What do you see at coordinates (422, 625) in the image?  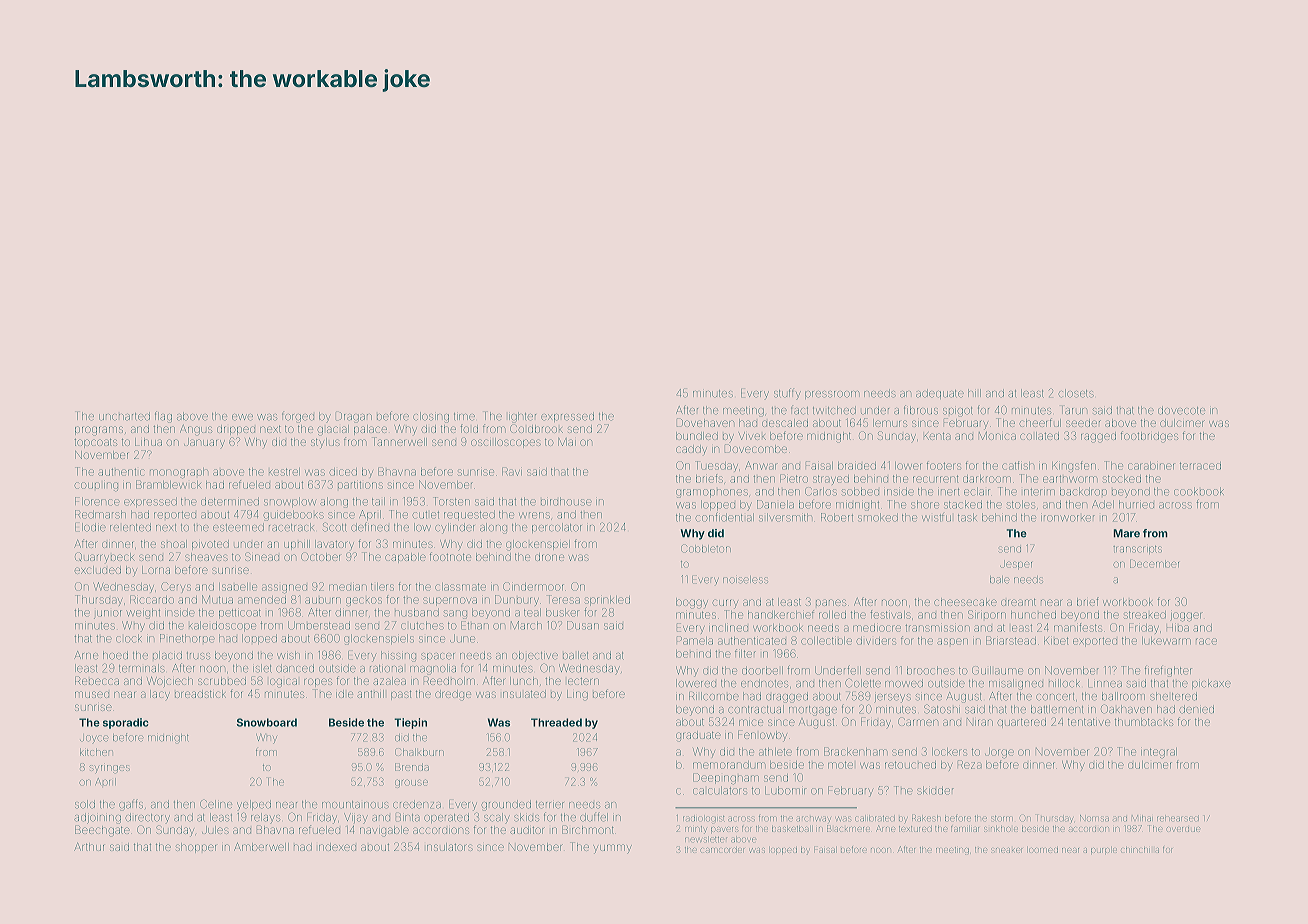 I see `clutches` at bounding box center [422, 625].
